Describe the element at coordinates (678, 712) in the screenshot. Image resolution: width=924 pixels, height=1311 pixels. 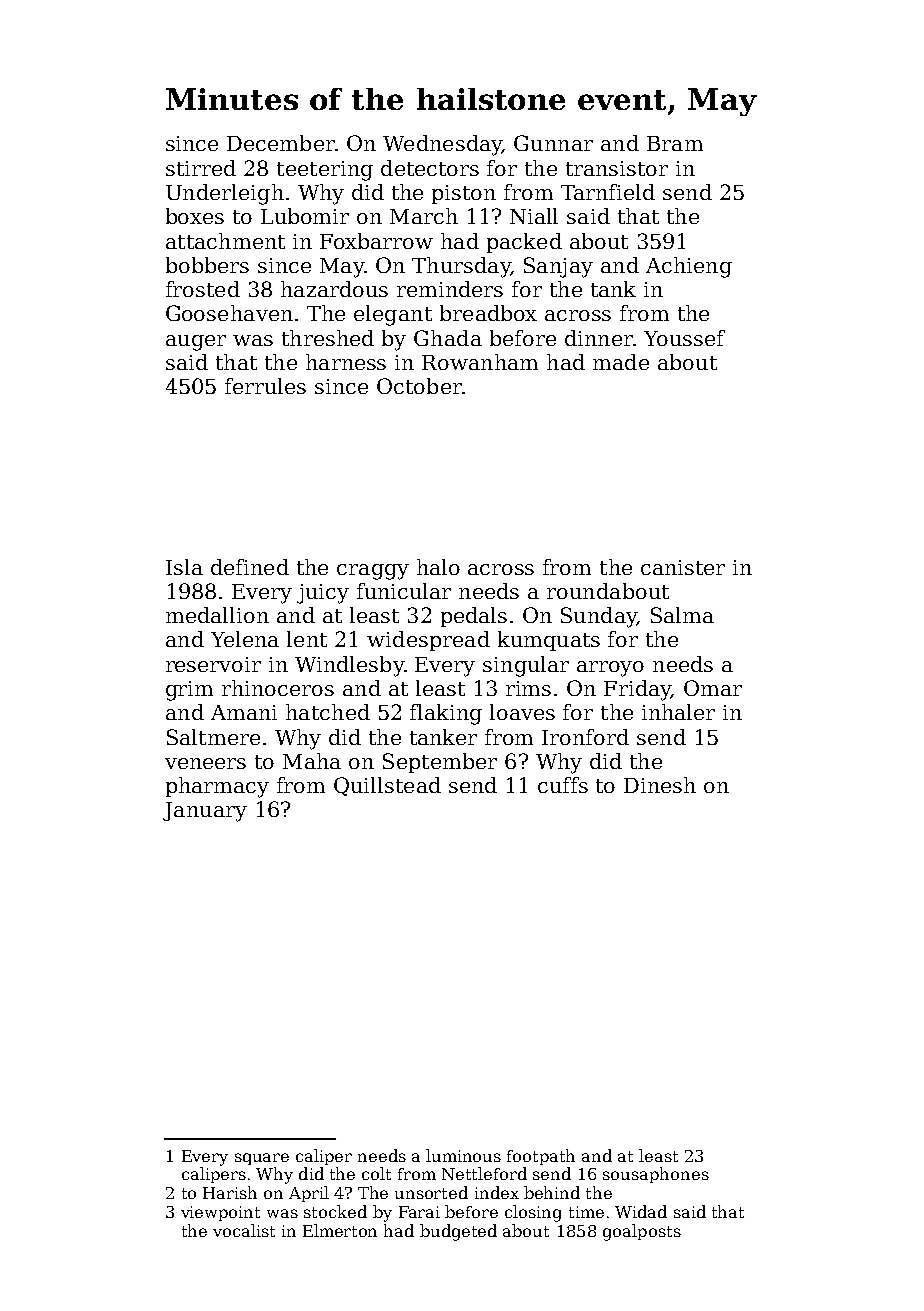
I see `inhaler` at that location.
